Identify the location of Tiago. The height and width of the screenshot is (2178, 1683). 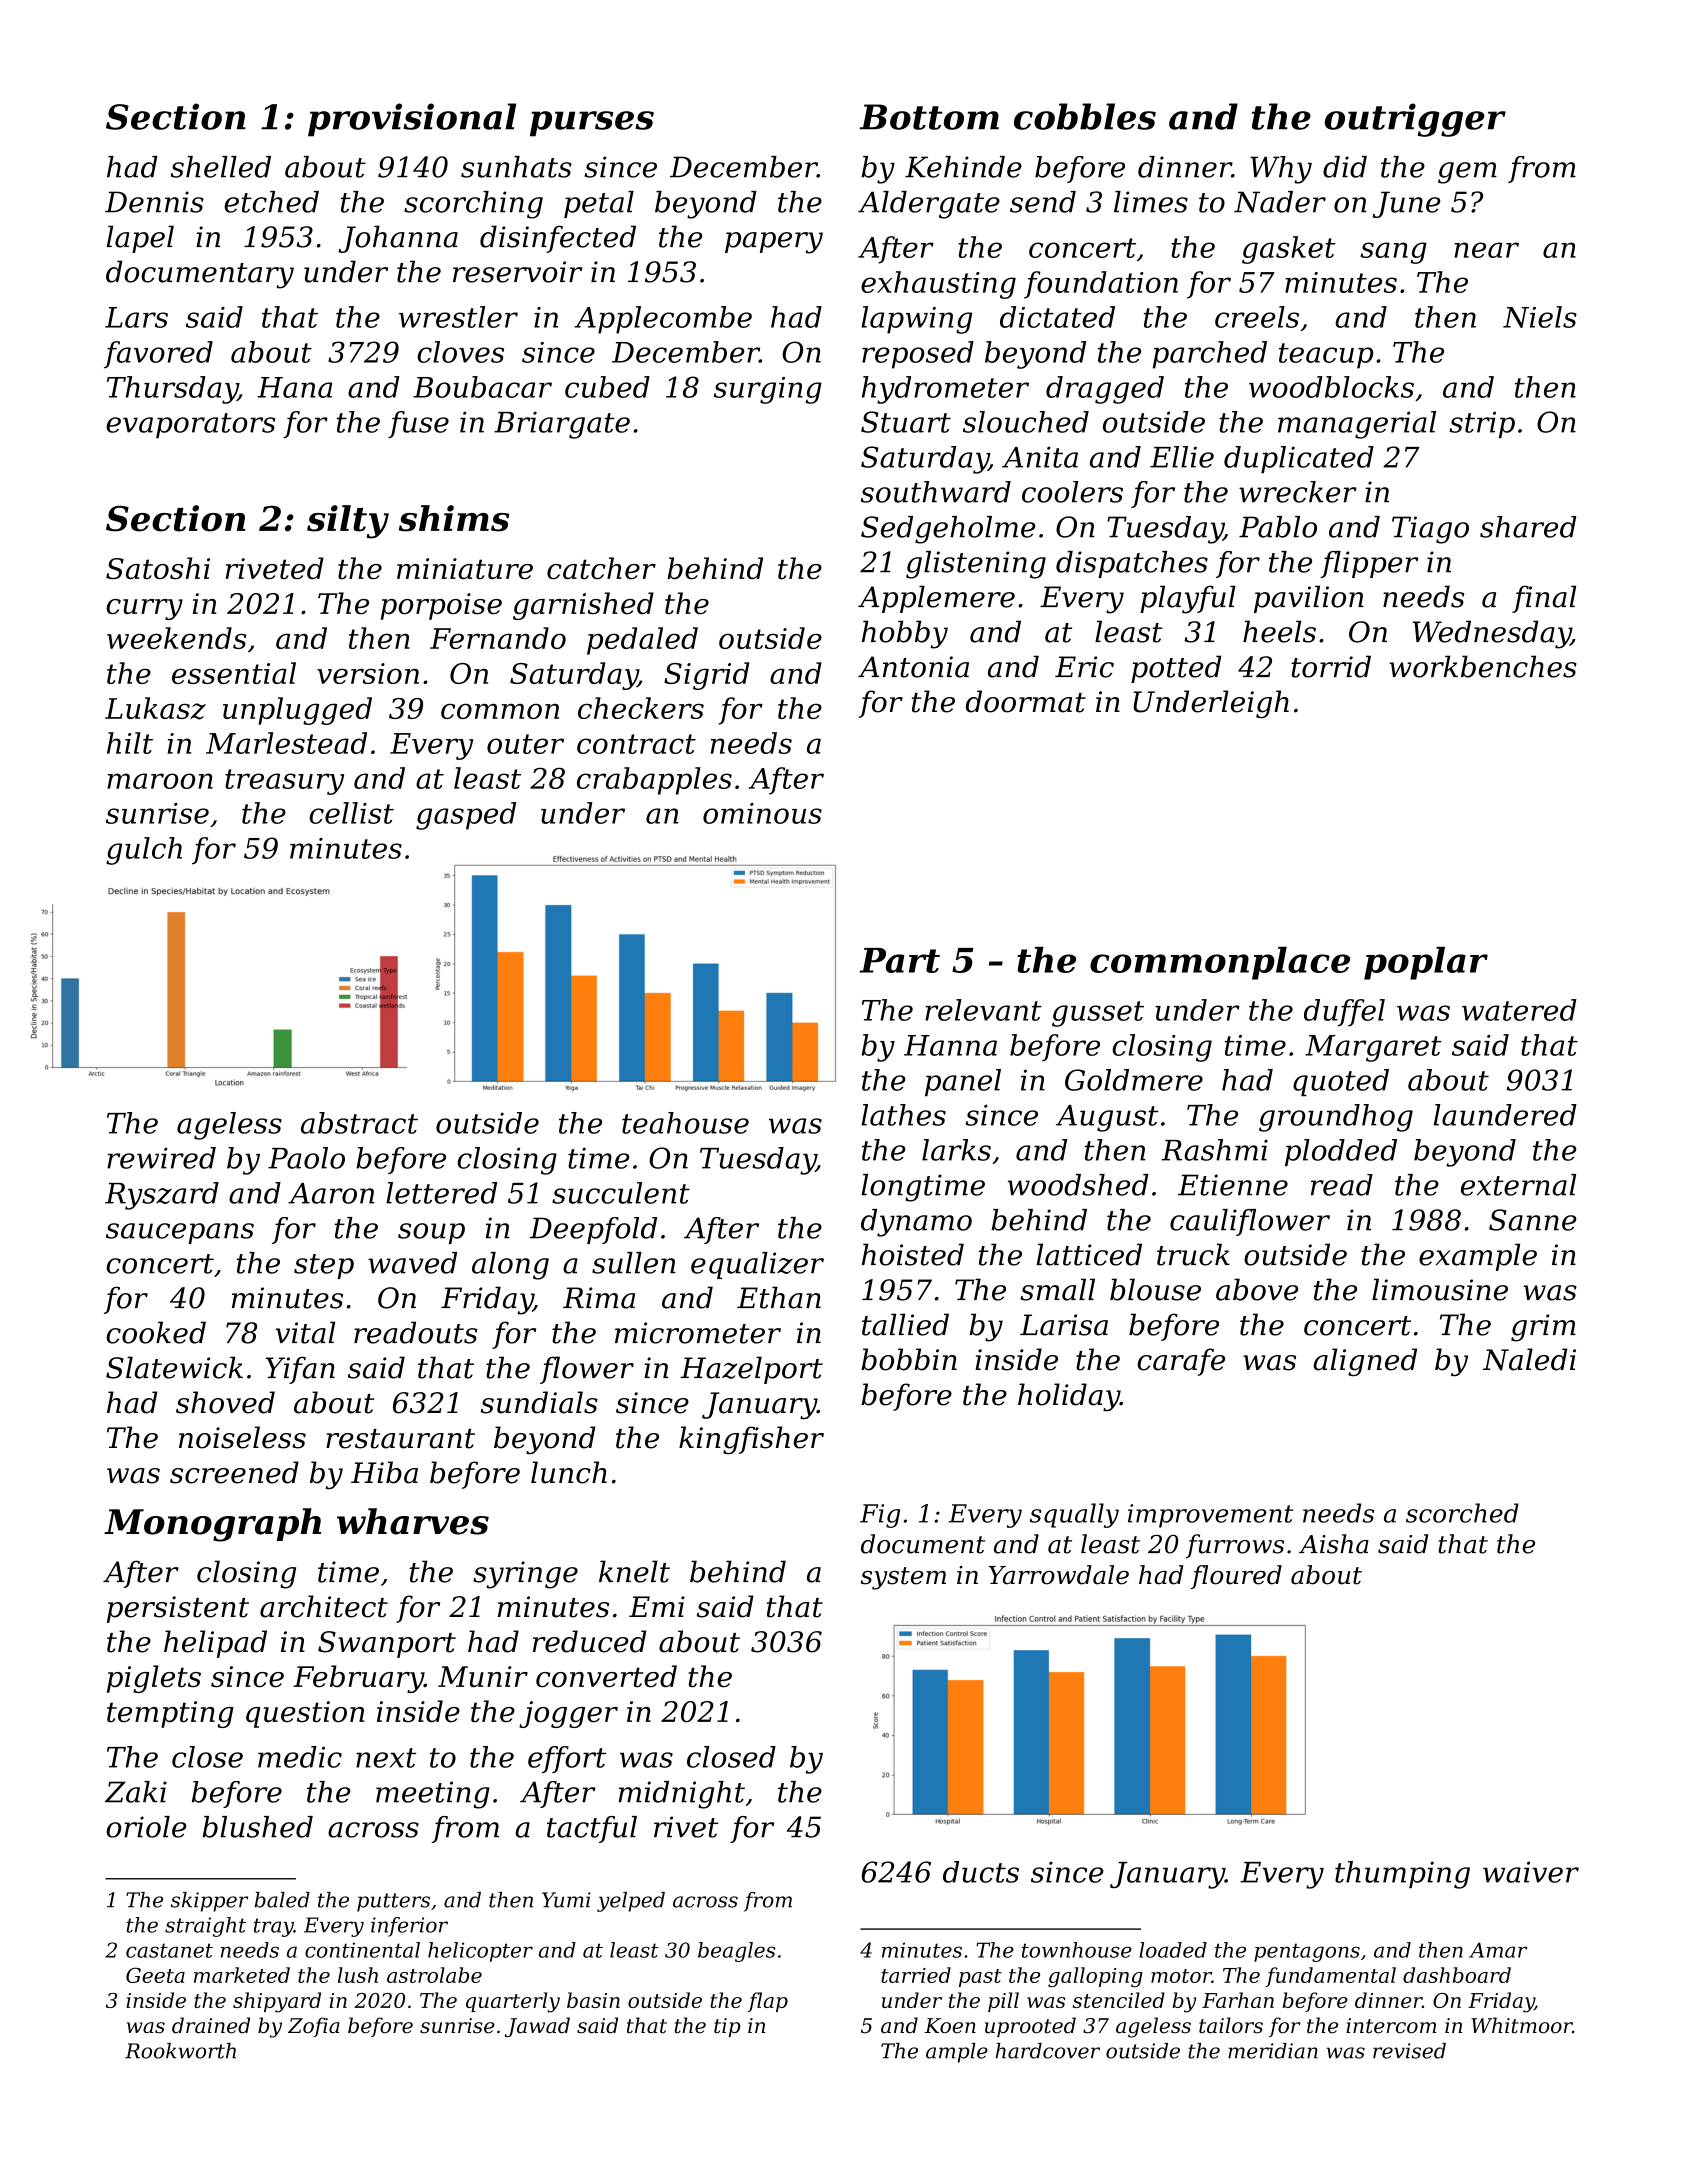
(1430, 530).
